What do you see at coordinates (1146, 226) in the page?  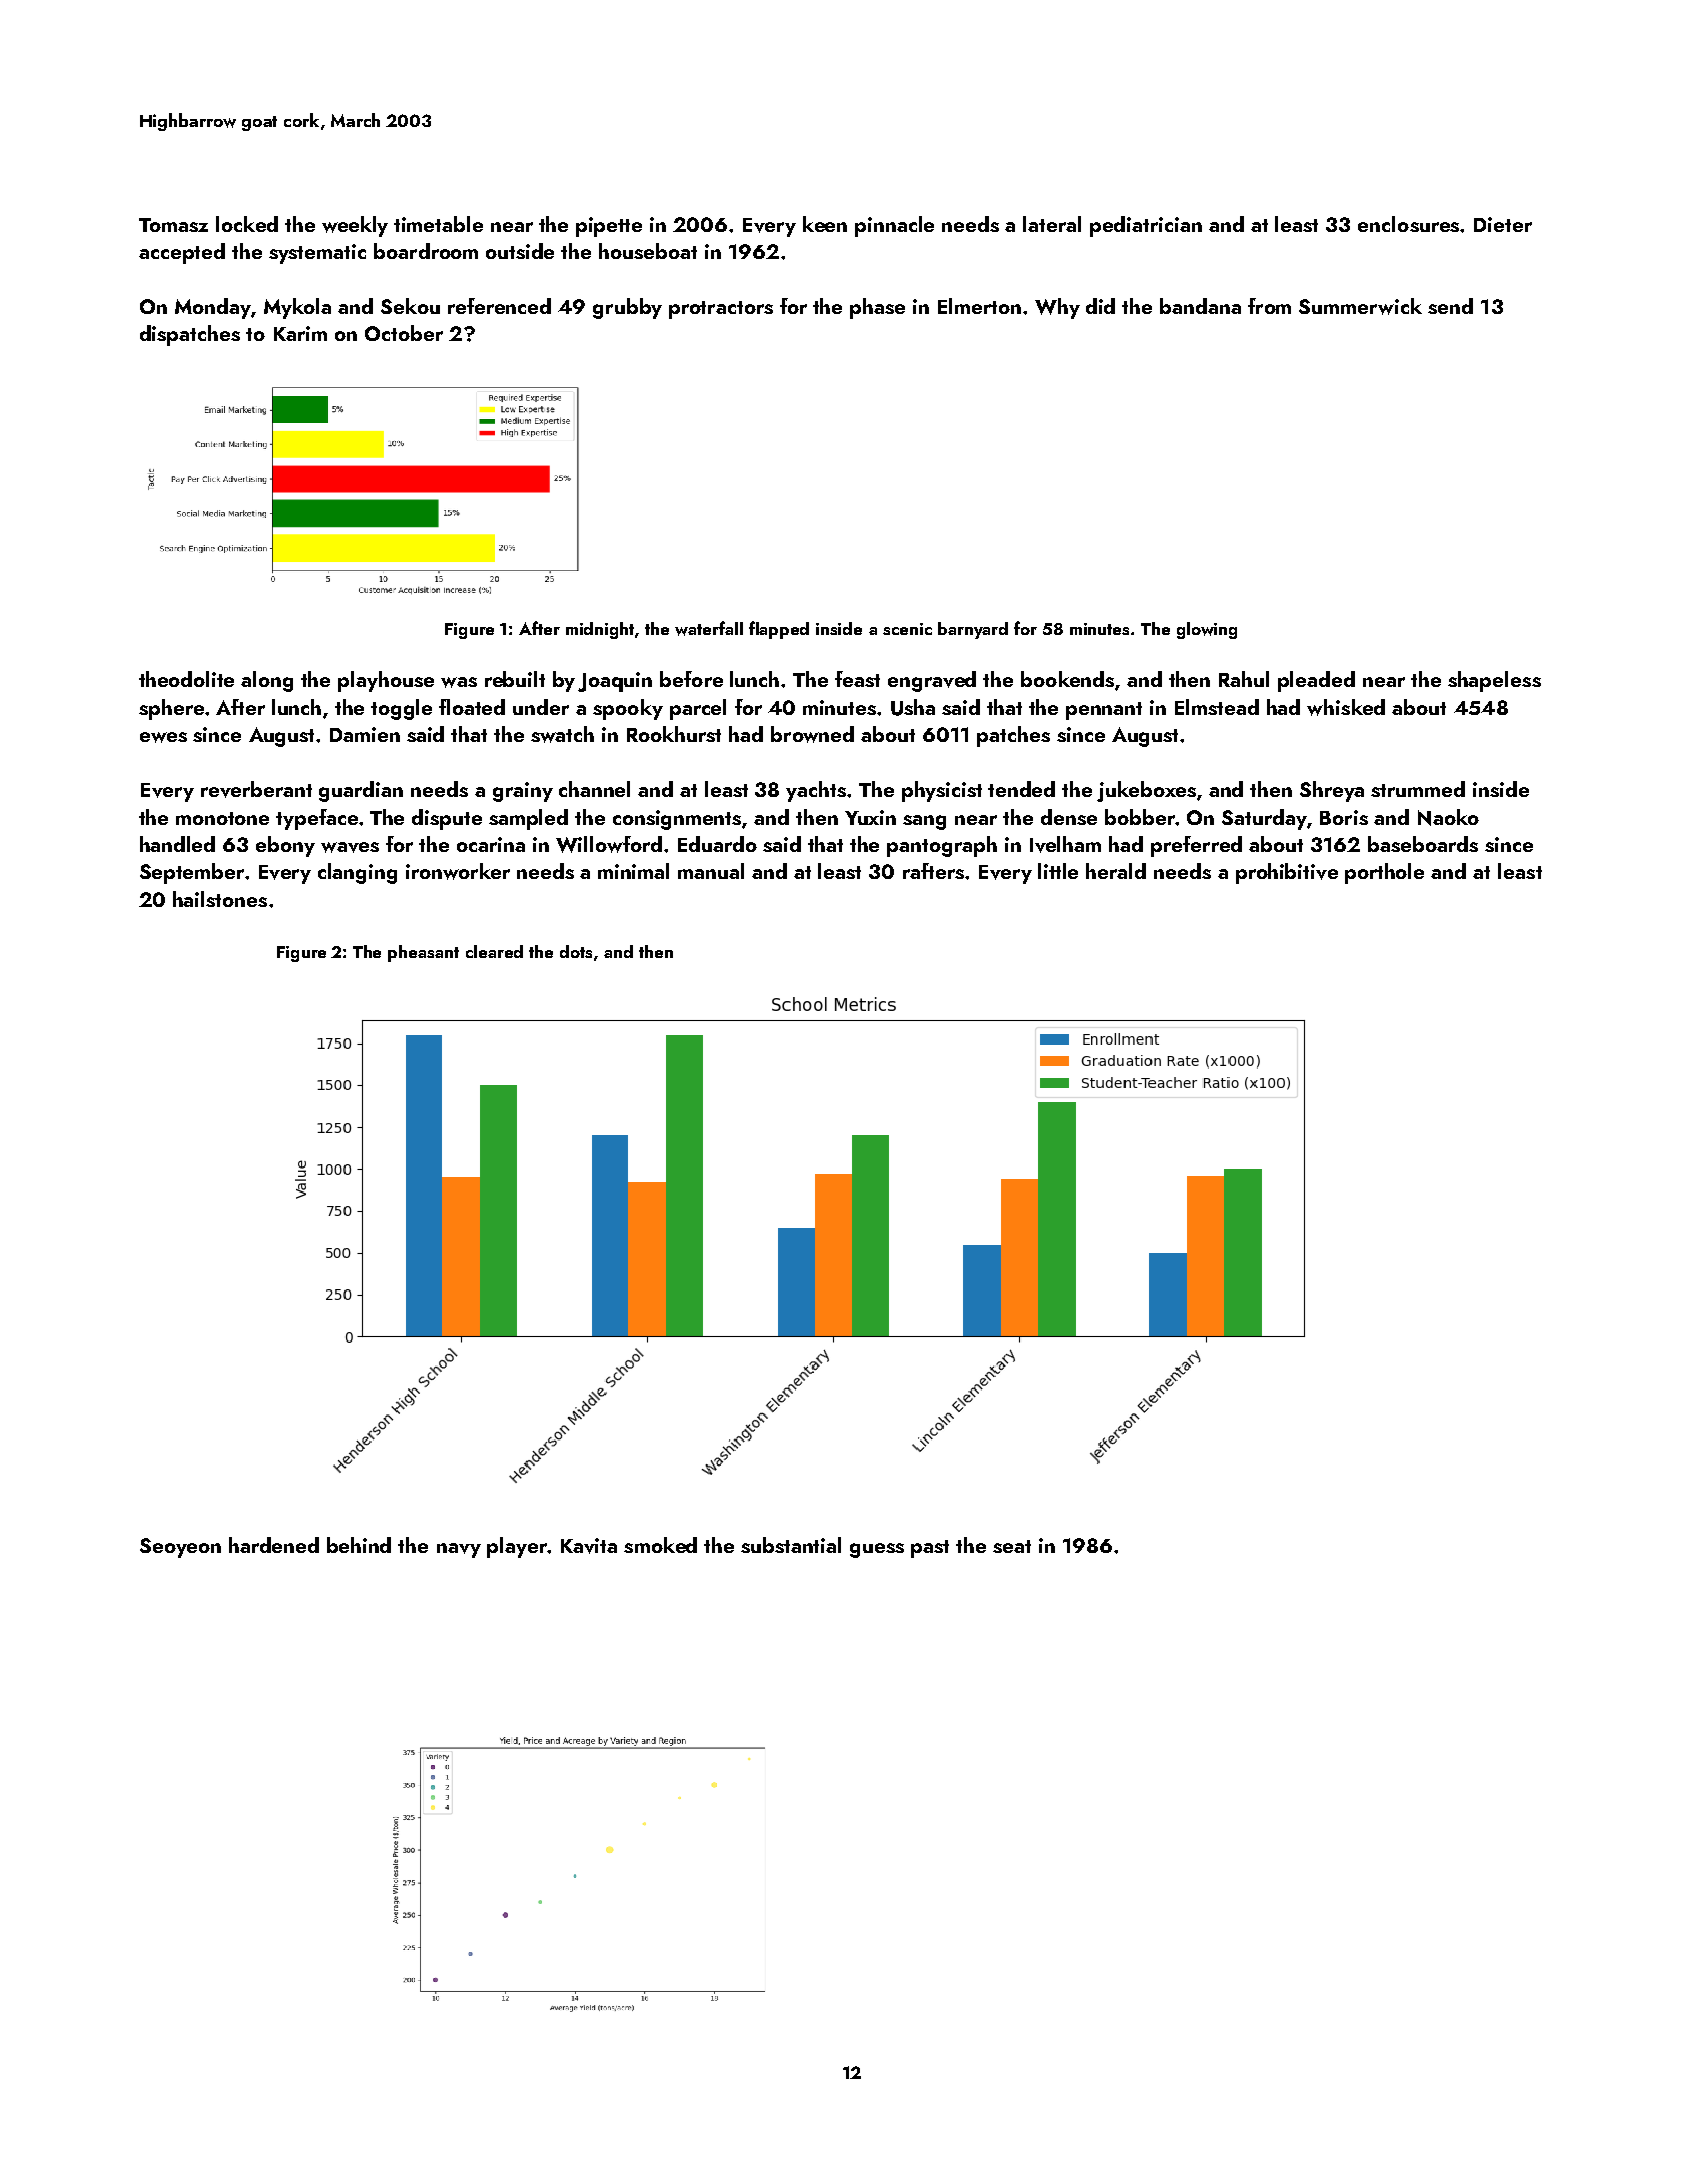 I see `pediatrician` at bounding box center [1146, 226].
